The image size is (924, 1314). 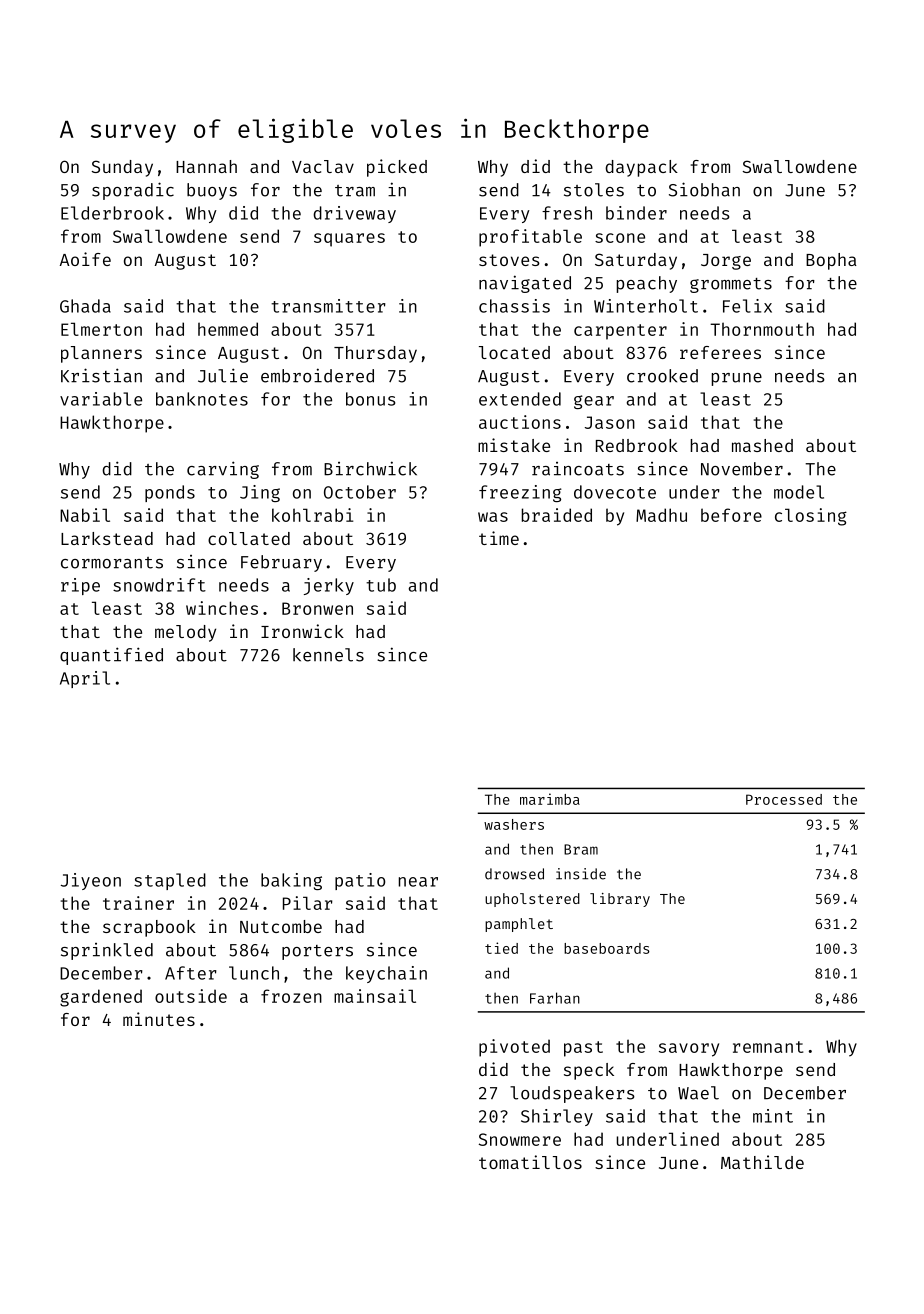 What do you see at coordinates (302, 631) in the document?
I see `Ironwick` at bounding box center [302, 631].
